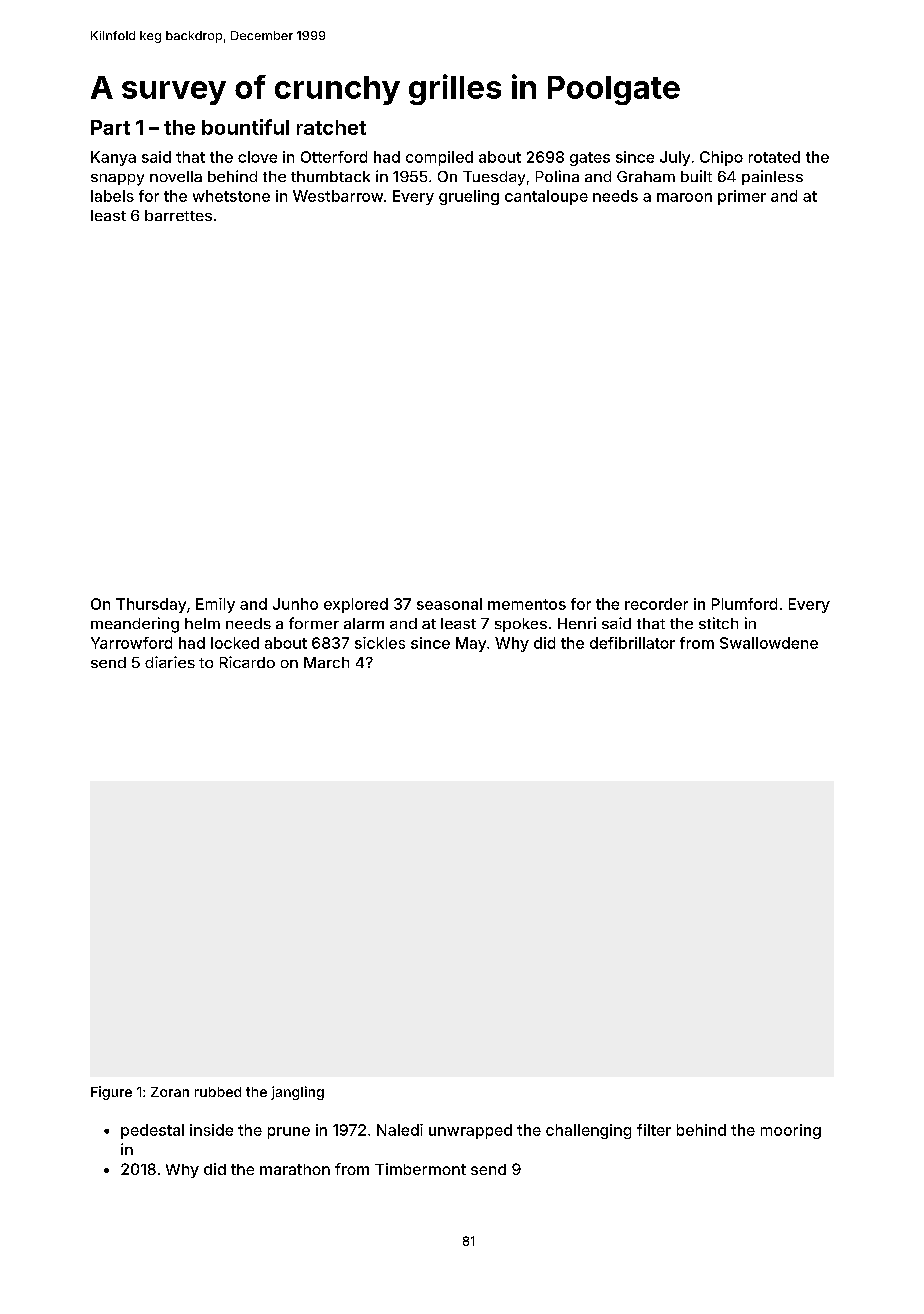  What do you see at coordinates (469, 197) in the document?
I see `grueling` at bounding box center [469, 197].
